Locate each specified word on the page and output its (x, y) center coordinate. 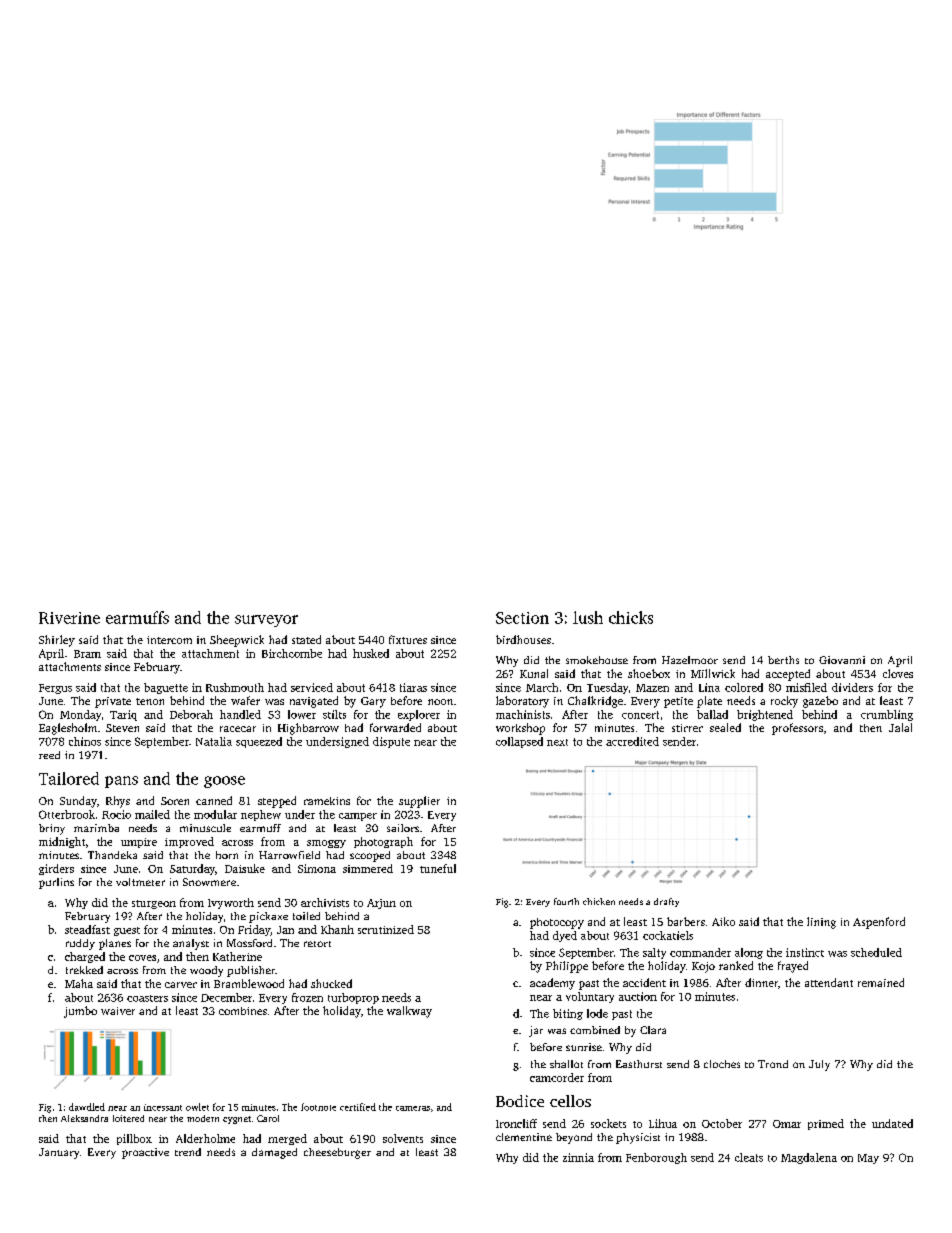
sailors (403, 828)
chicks (631, 617)
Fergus (55, 689)
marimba (96, 828)
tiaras (413, 687)
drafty (666, 902)
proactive (145, 1153)
